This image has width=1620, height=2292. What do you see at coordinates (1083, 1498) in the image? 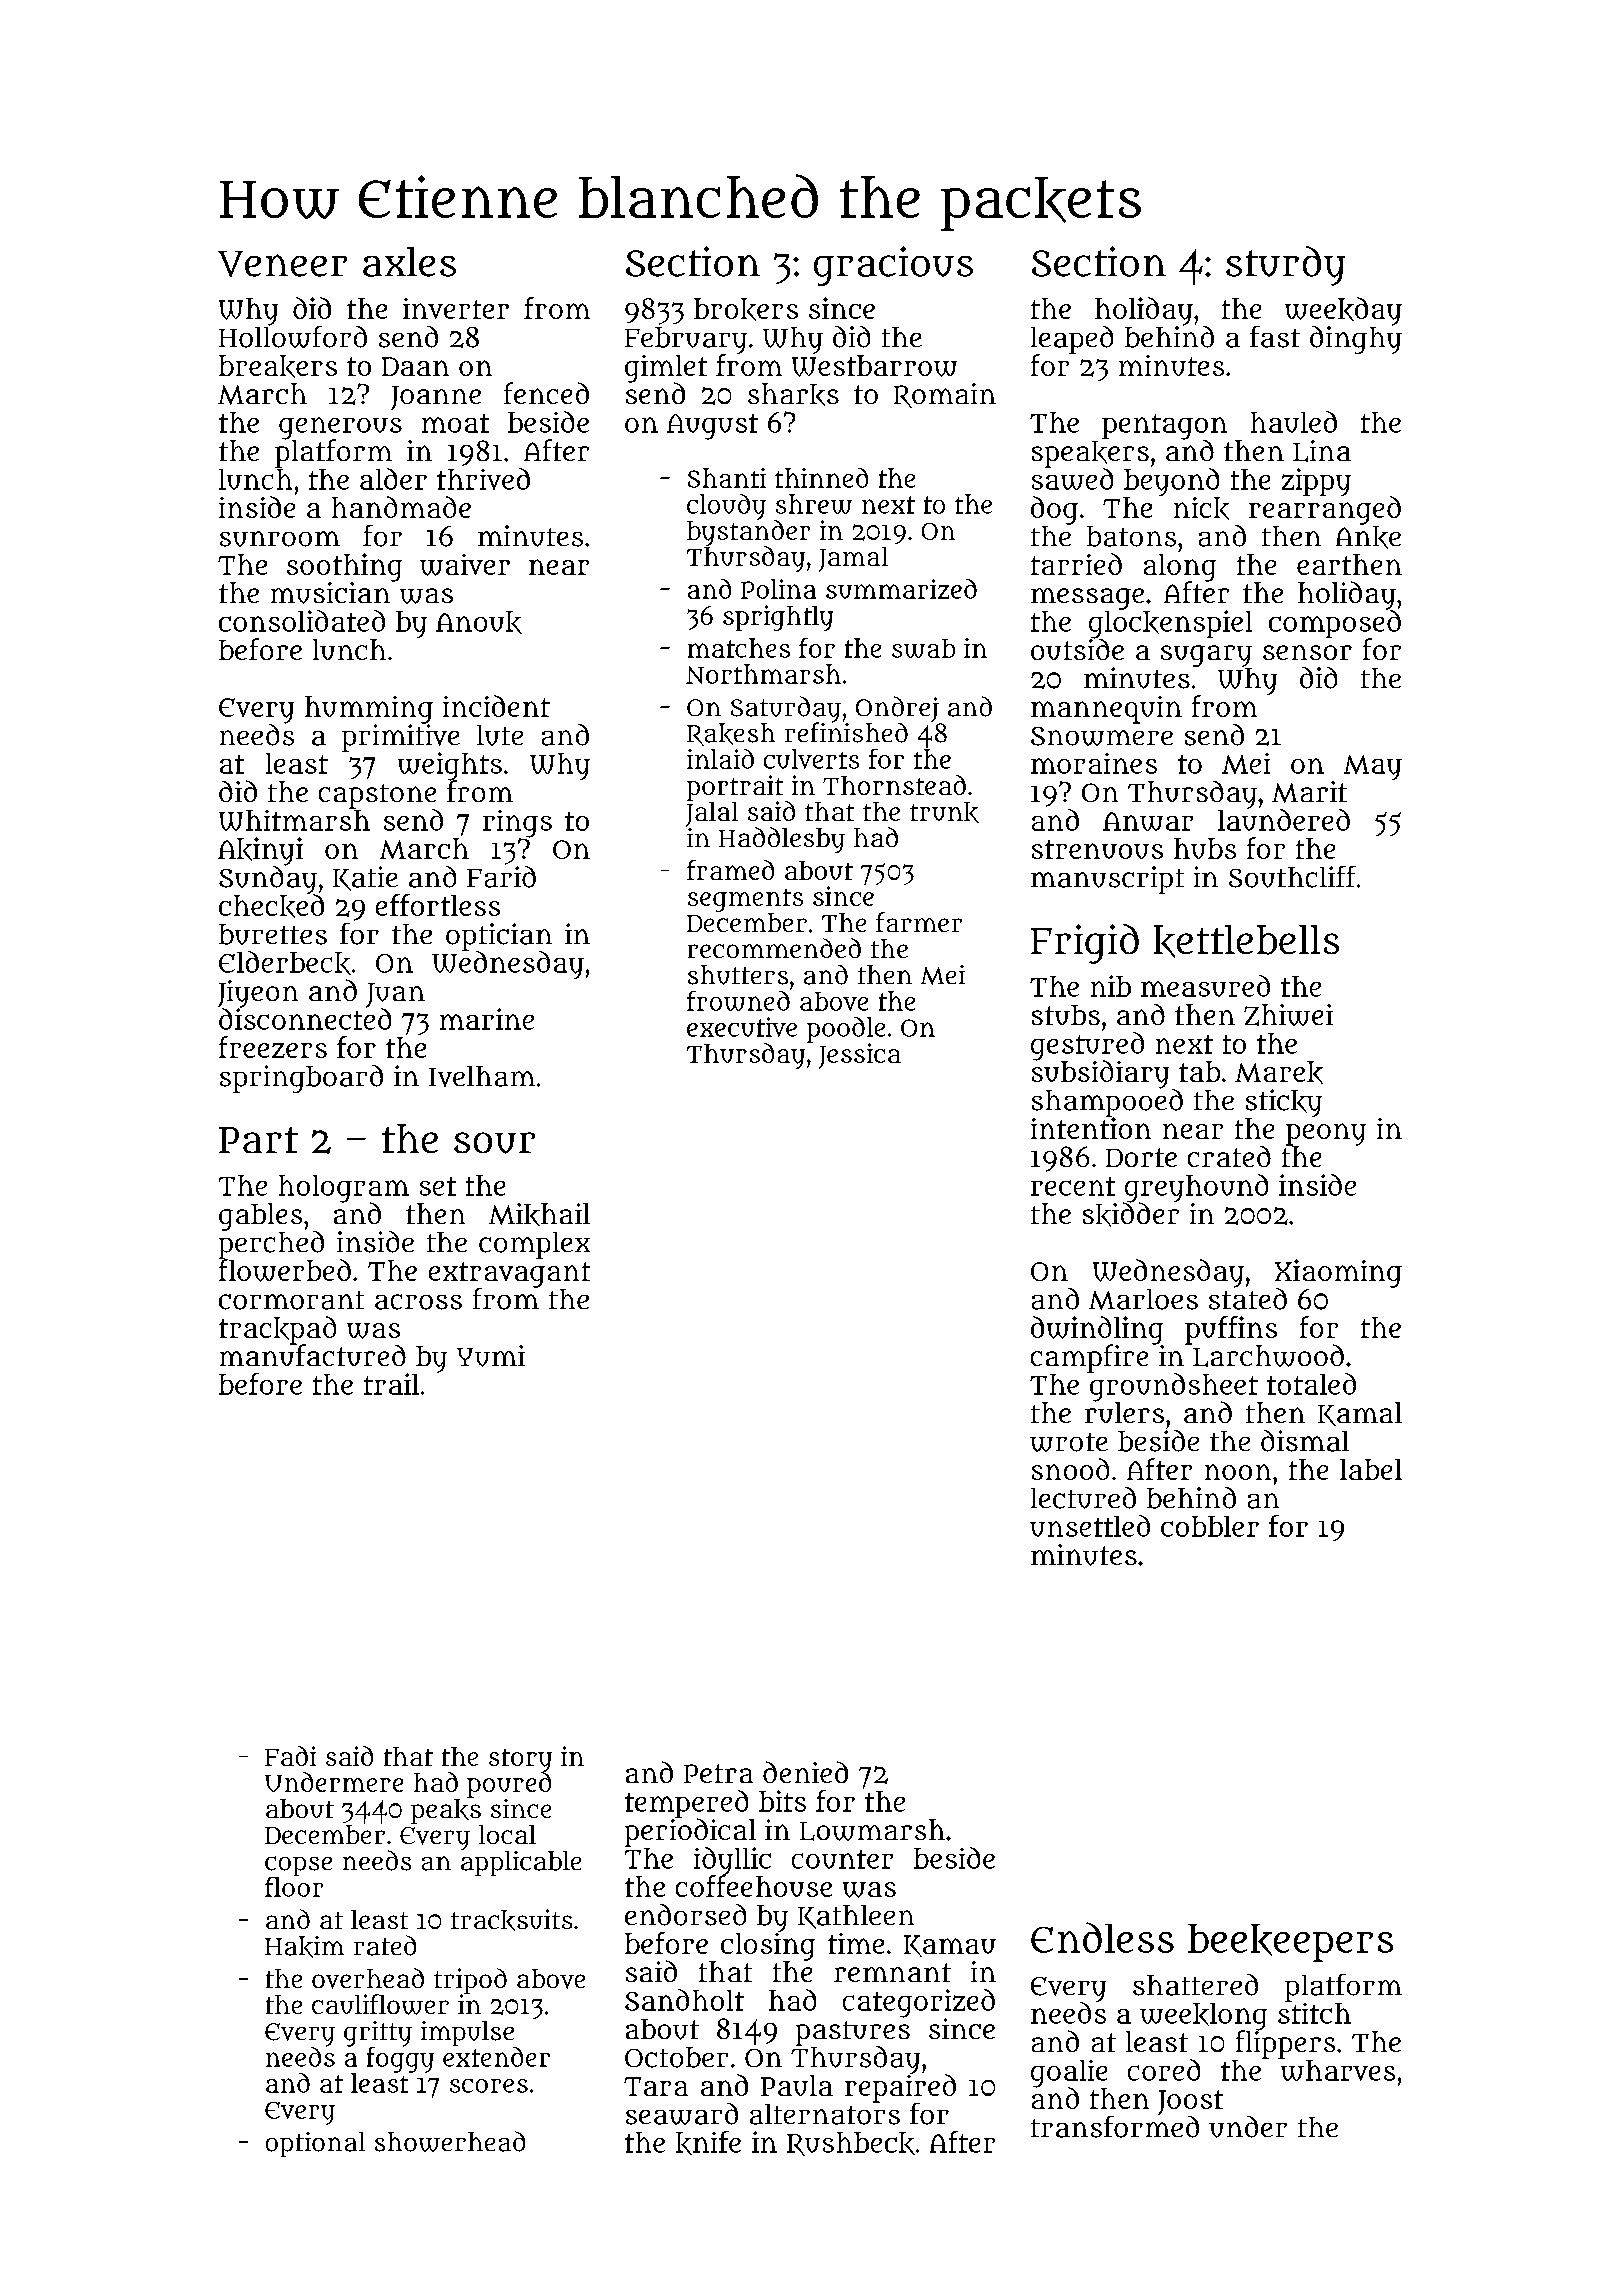
I see `lectured` at bounding box center [1083, 1498].
